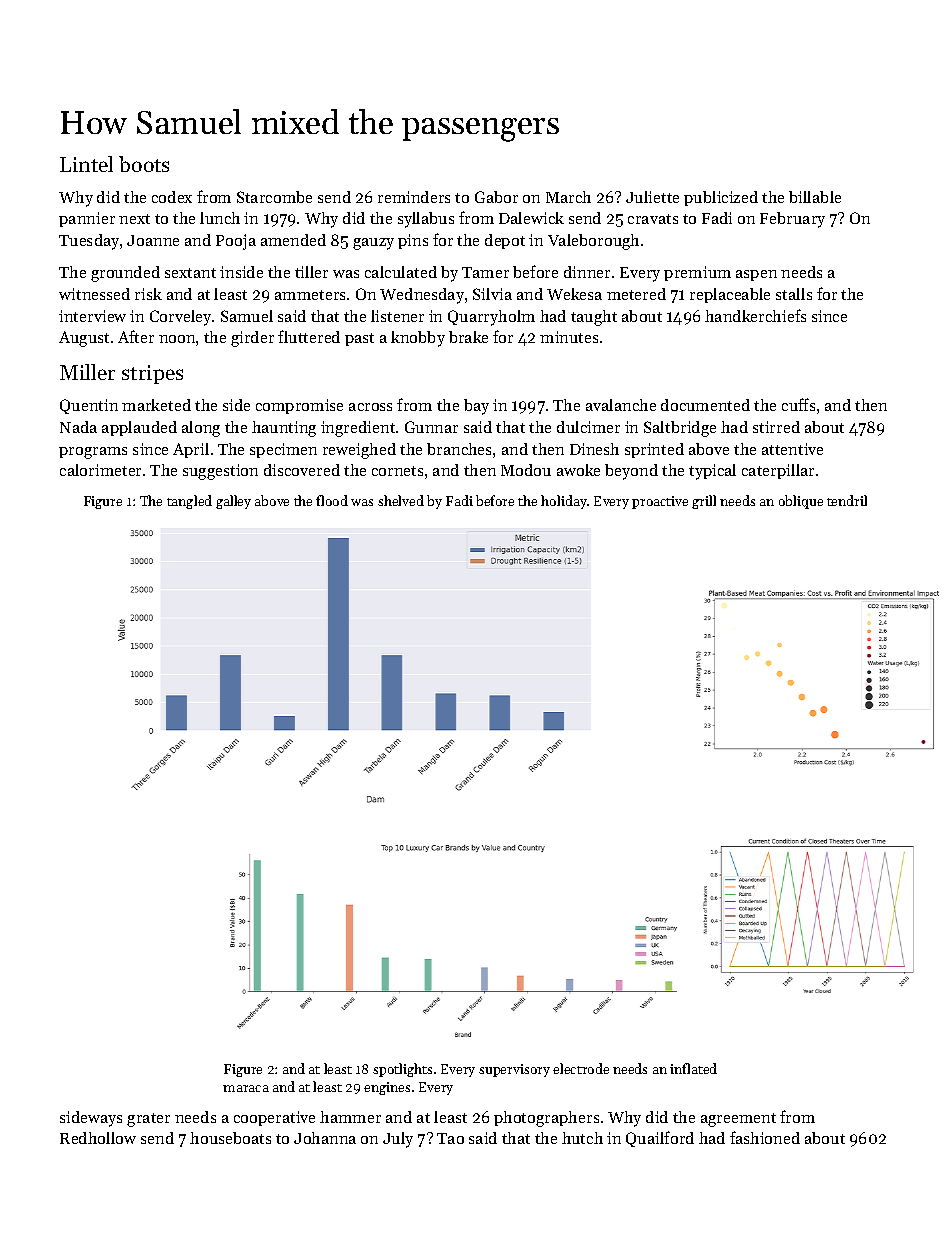 The width and height of the screenshot is (952, 1233). What do you see at coordinates (847, 500) in the screenshot?
I see `tendril` at bounding box center [847, 500].
